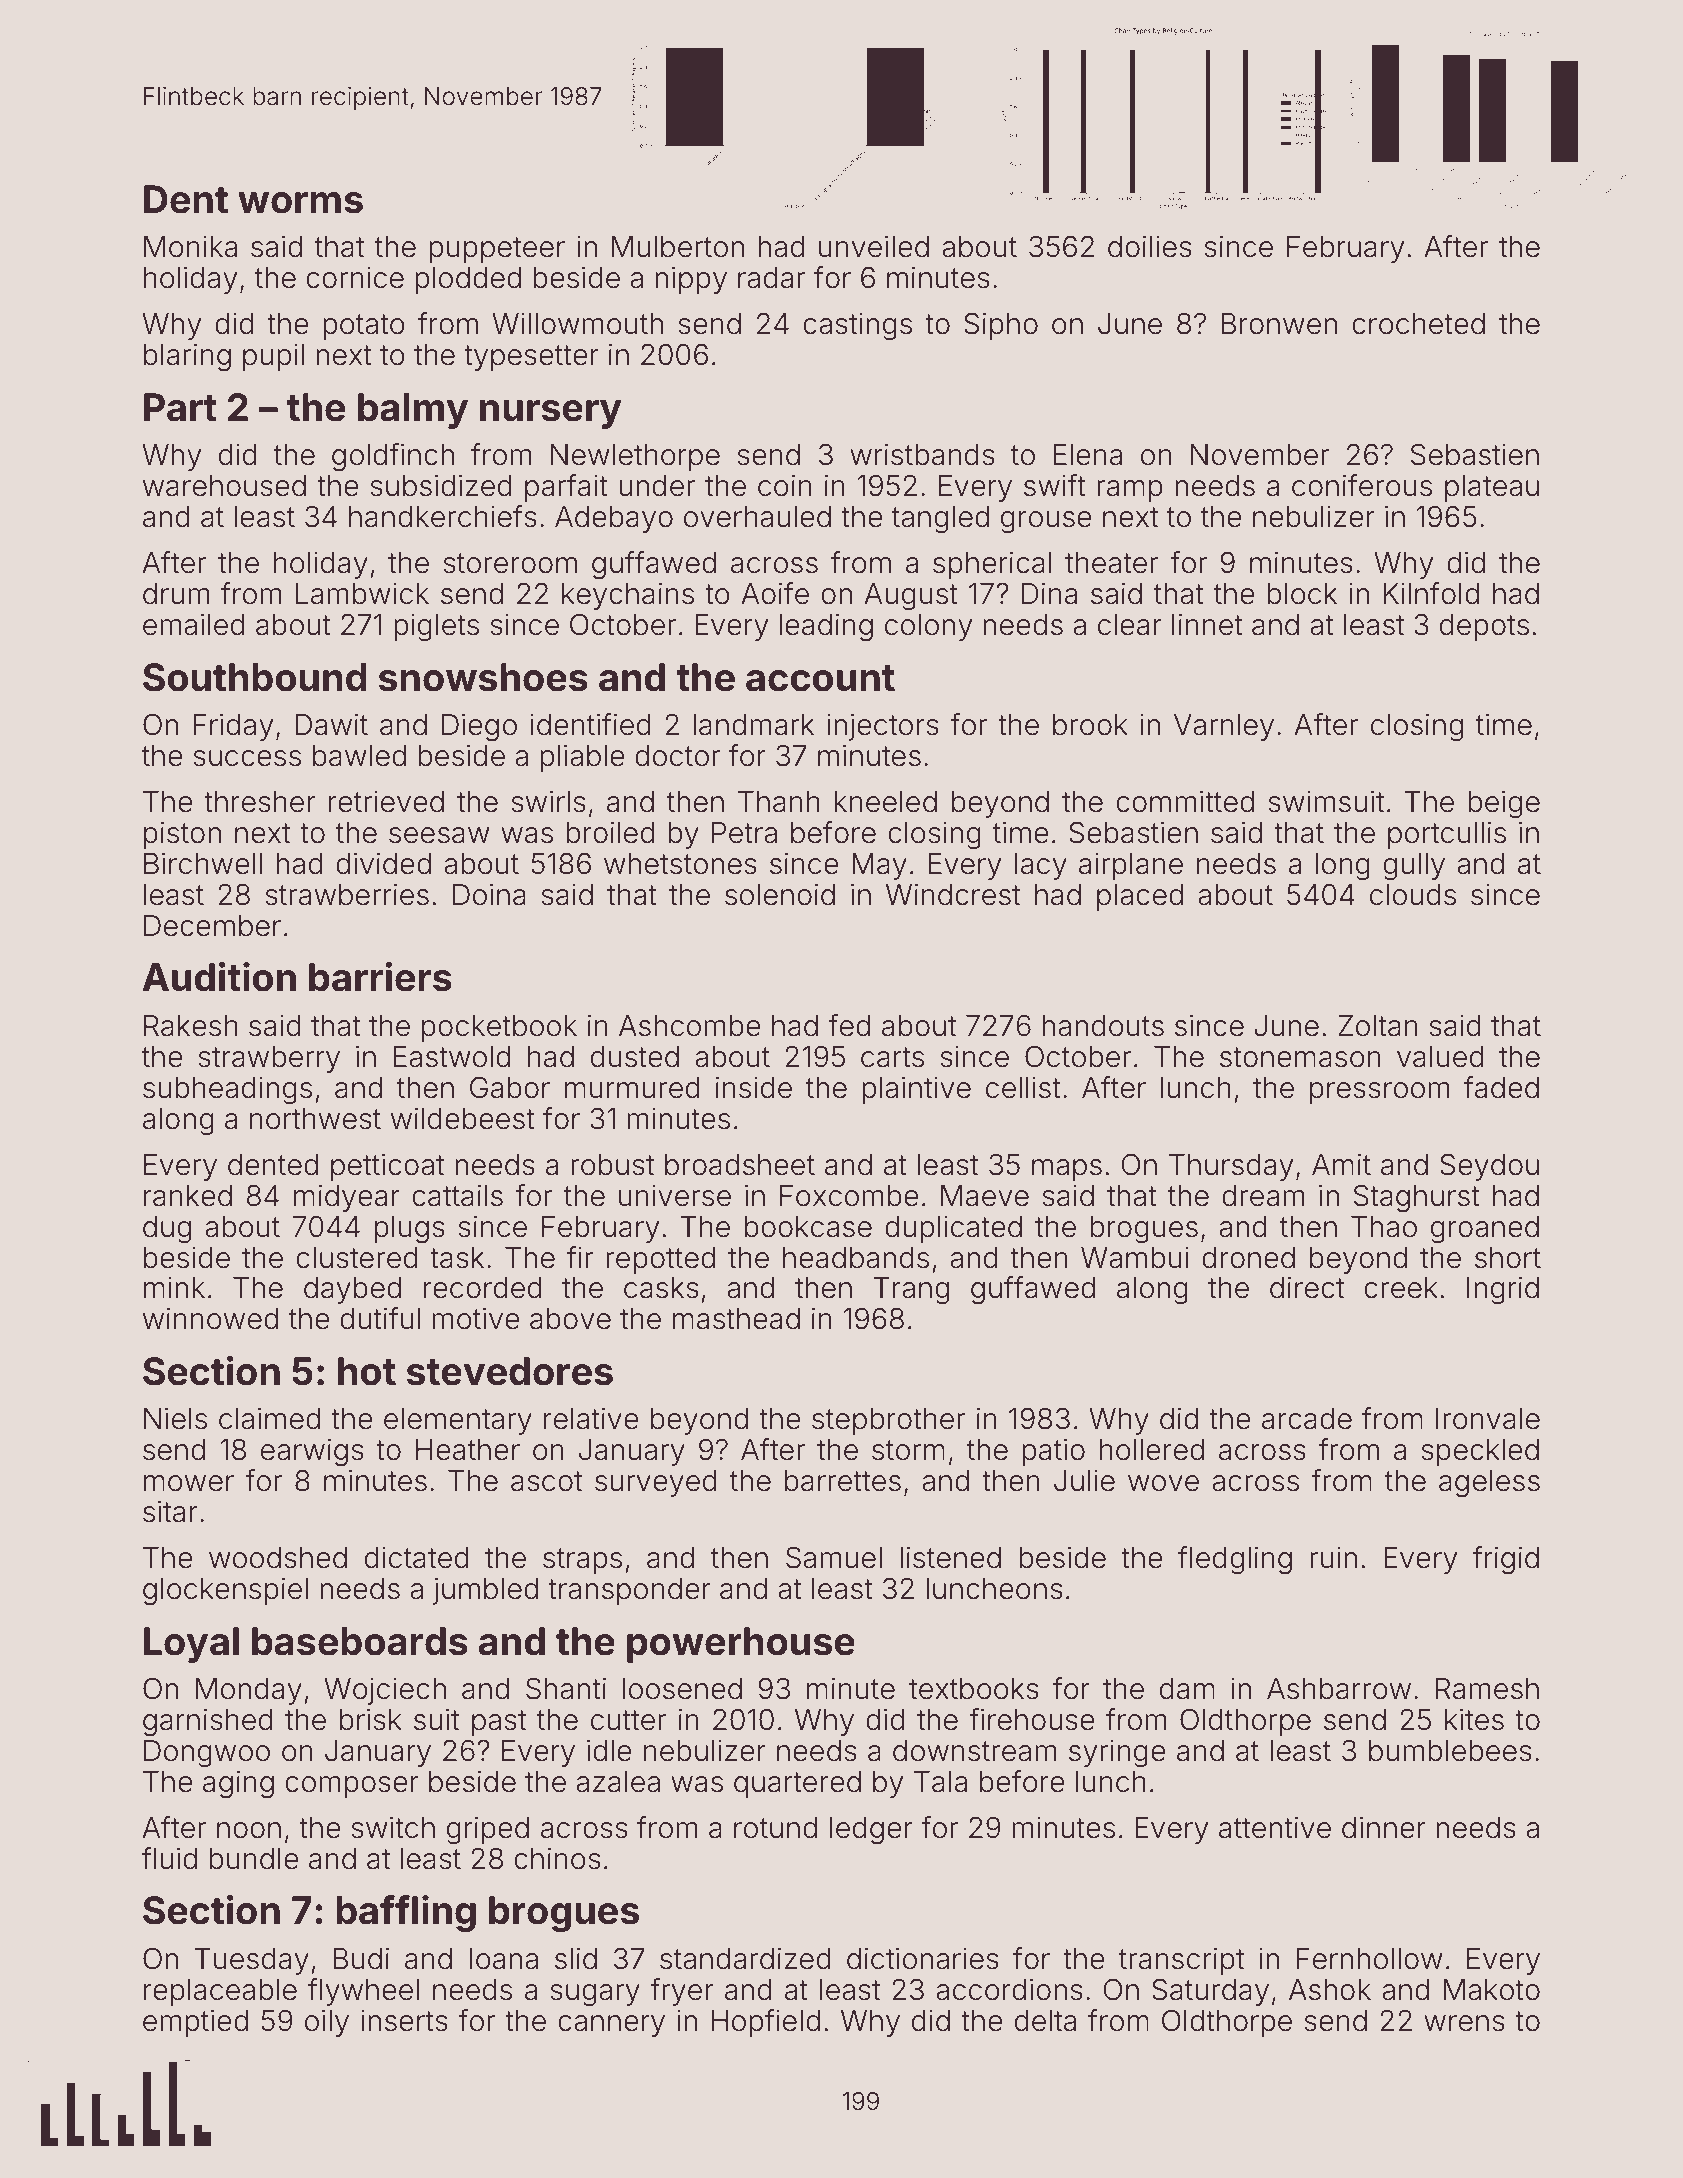 The width and height of the page is (1683, 2178). I want to click on Zoltan, so click(1378, 1026).
